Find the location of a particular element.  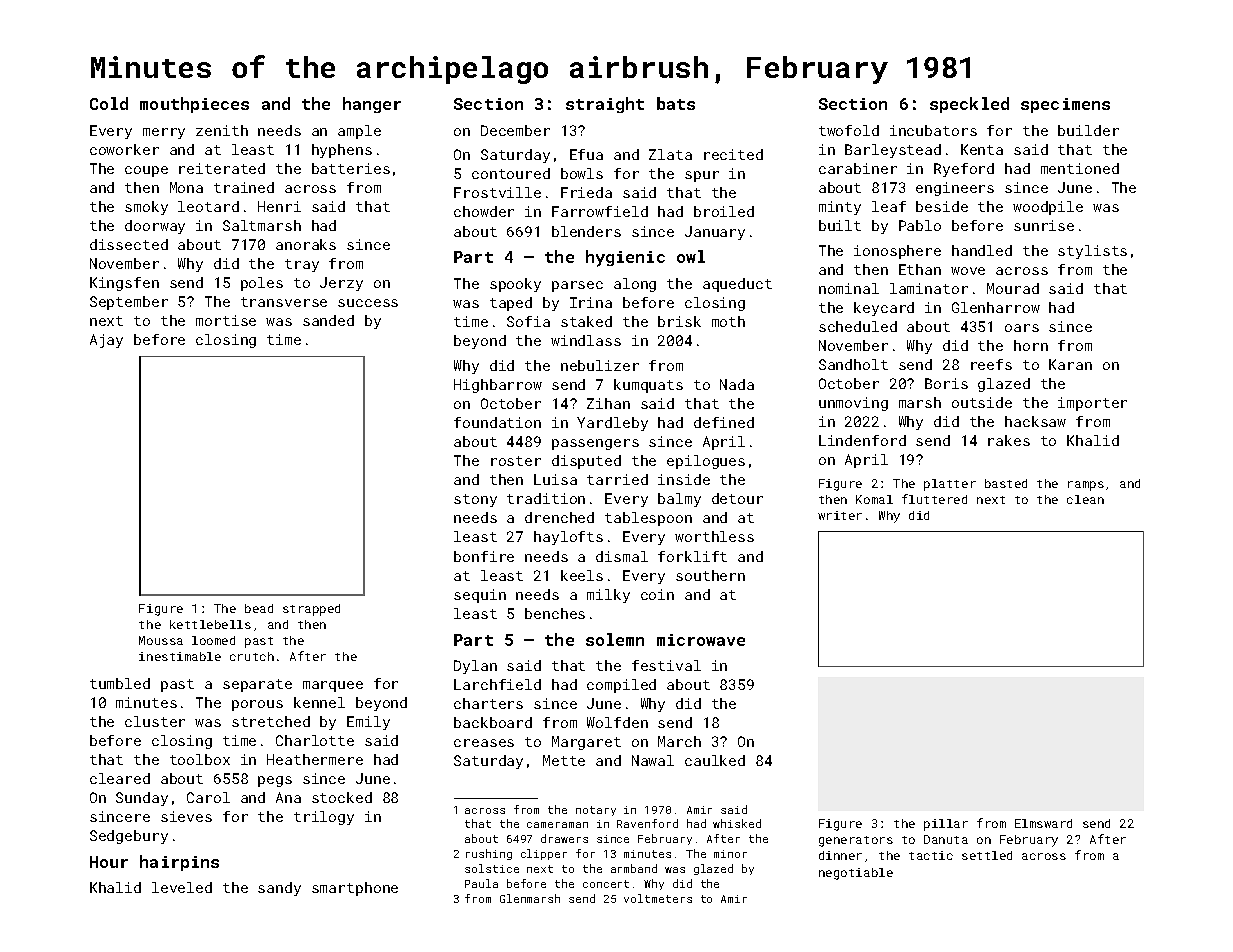

caulked is located at coordinates (715, 760).
